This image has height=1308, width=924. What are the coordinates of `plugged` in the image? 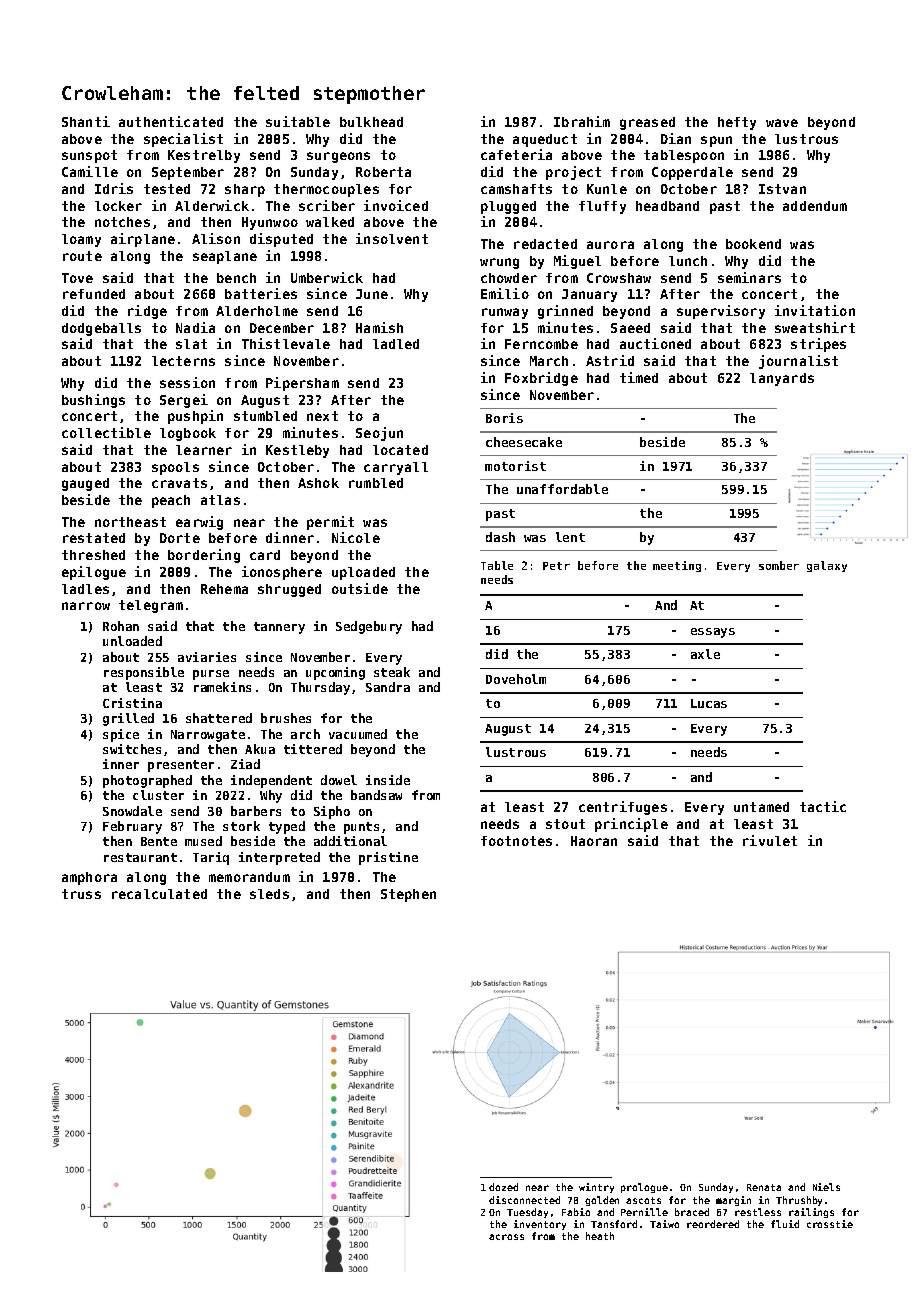 It's located at (508, 207).
